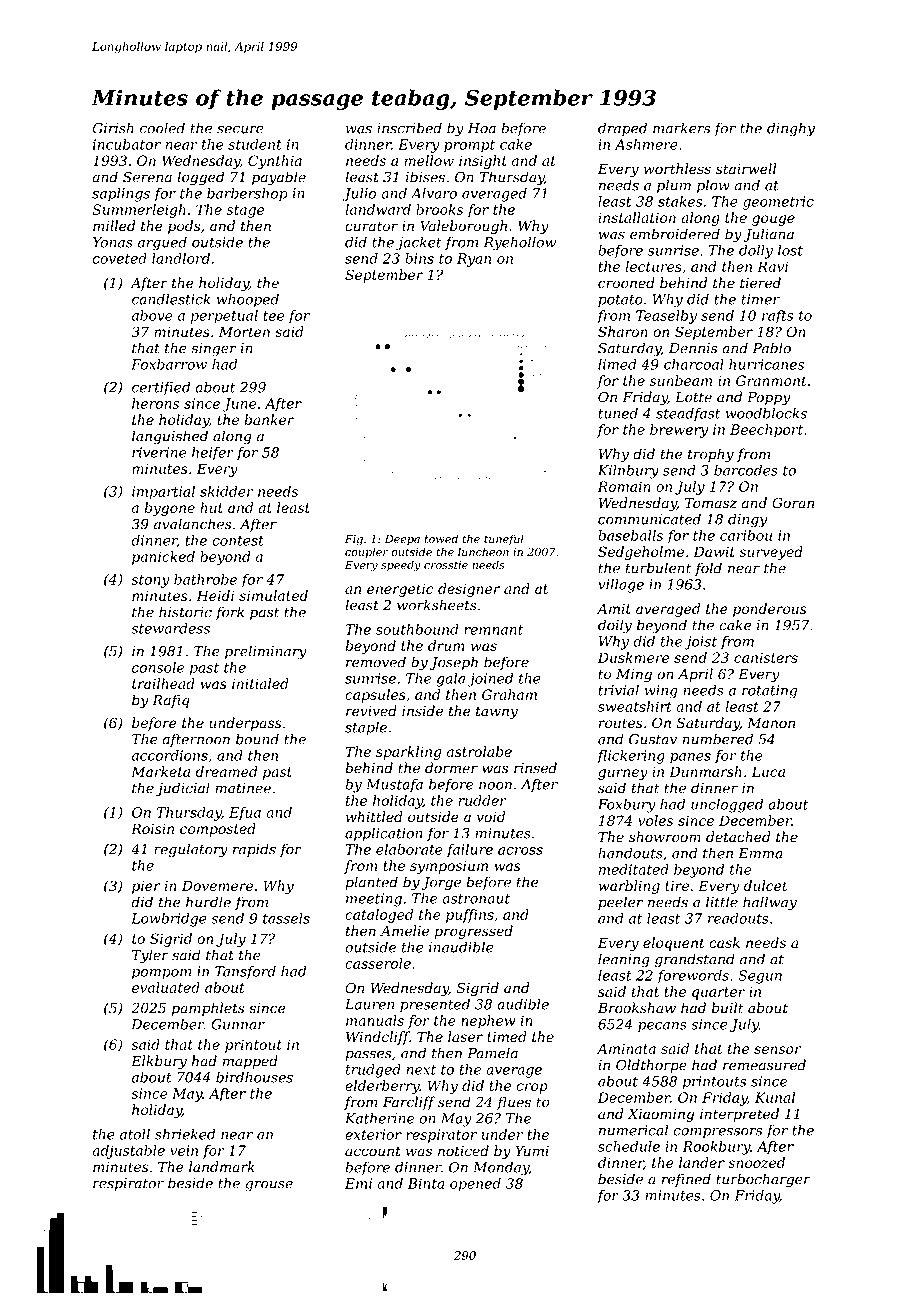 Image resolution: width=908 pixels, height=1316 pixels. I want to click on Girish, so click(113, 128).
